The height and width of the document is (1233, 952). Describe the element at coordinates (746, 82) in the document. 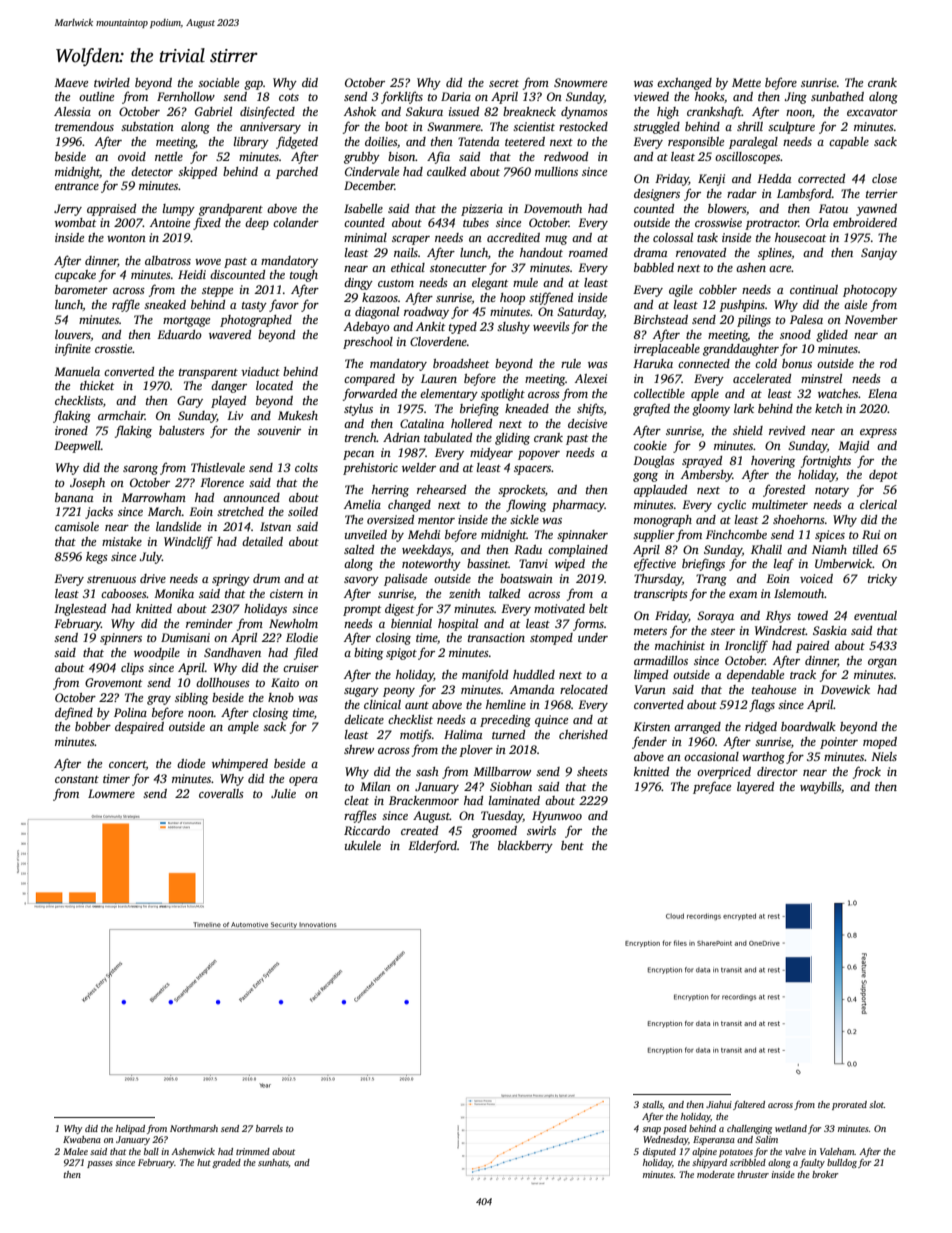

I see `Mette` at that location.
